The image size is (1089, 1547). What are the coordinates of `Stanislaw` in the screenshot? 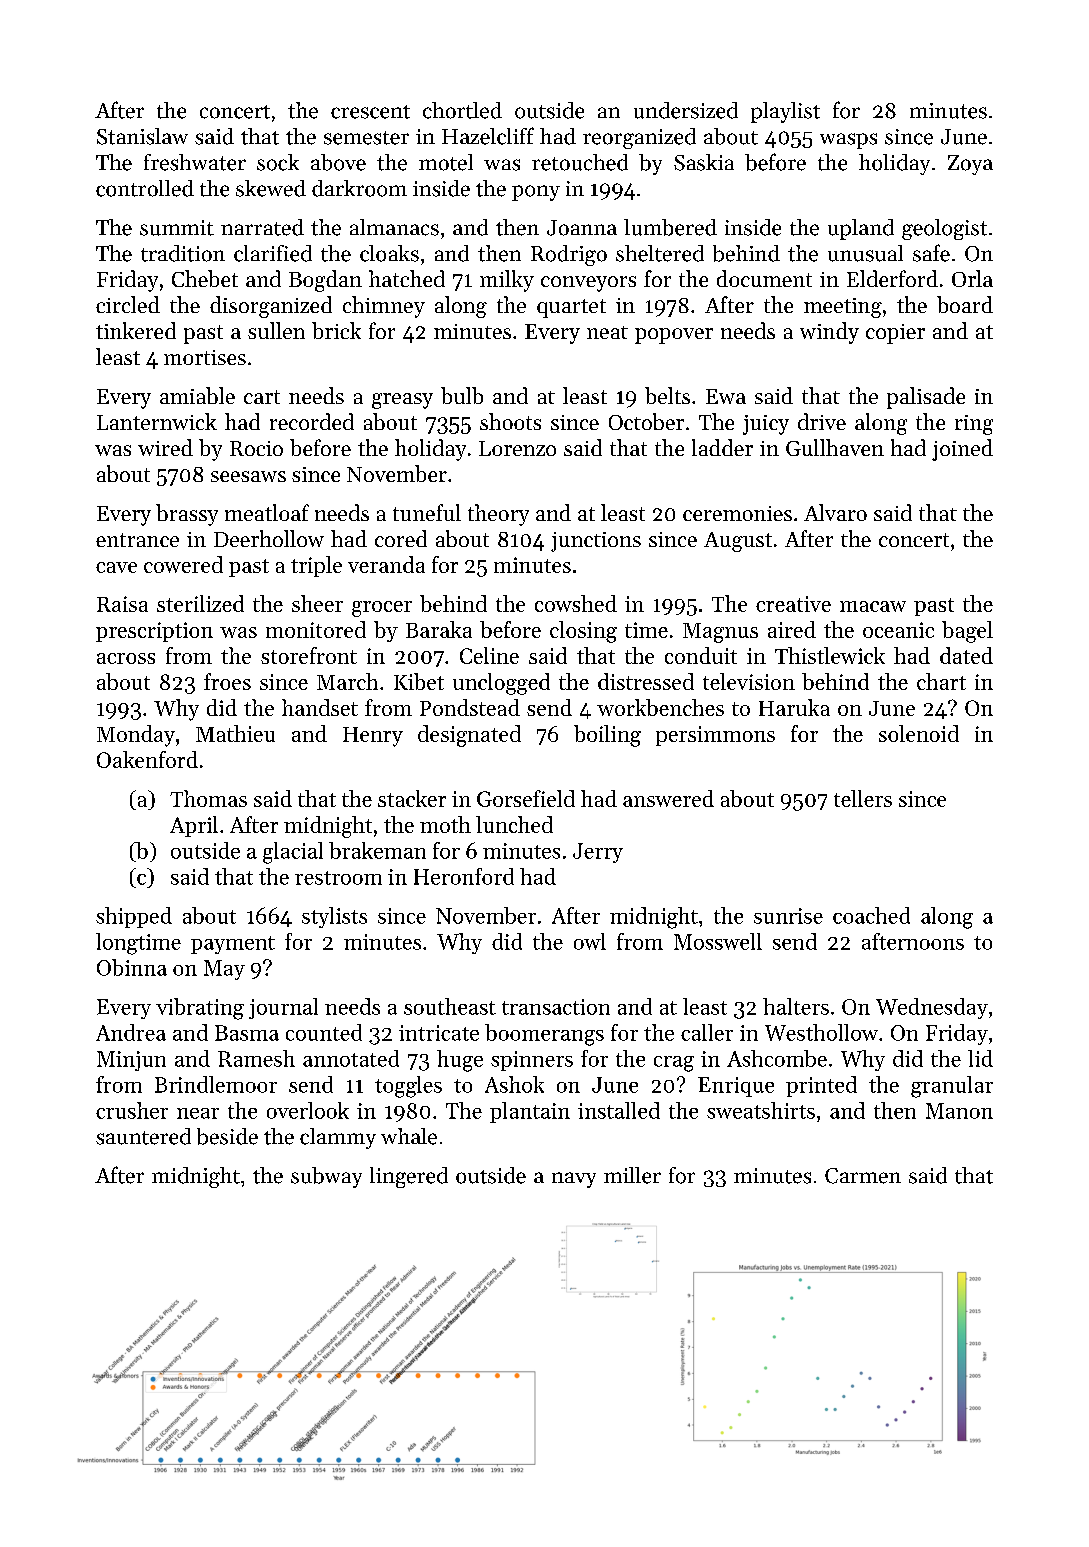 It's located at (142, 136).
